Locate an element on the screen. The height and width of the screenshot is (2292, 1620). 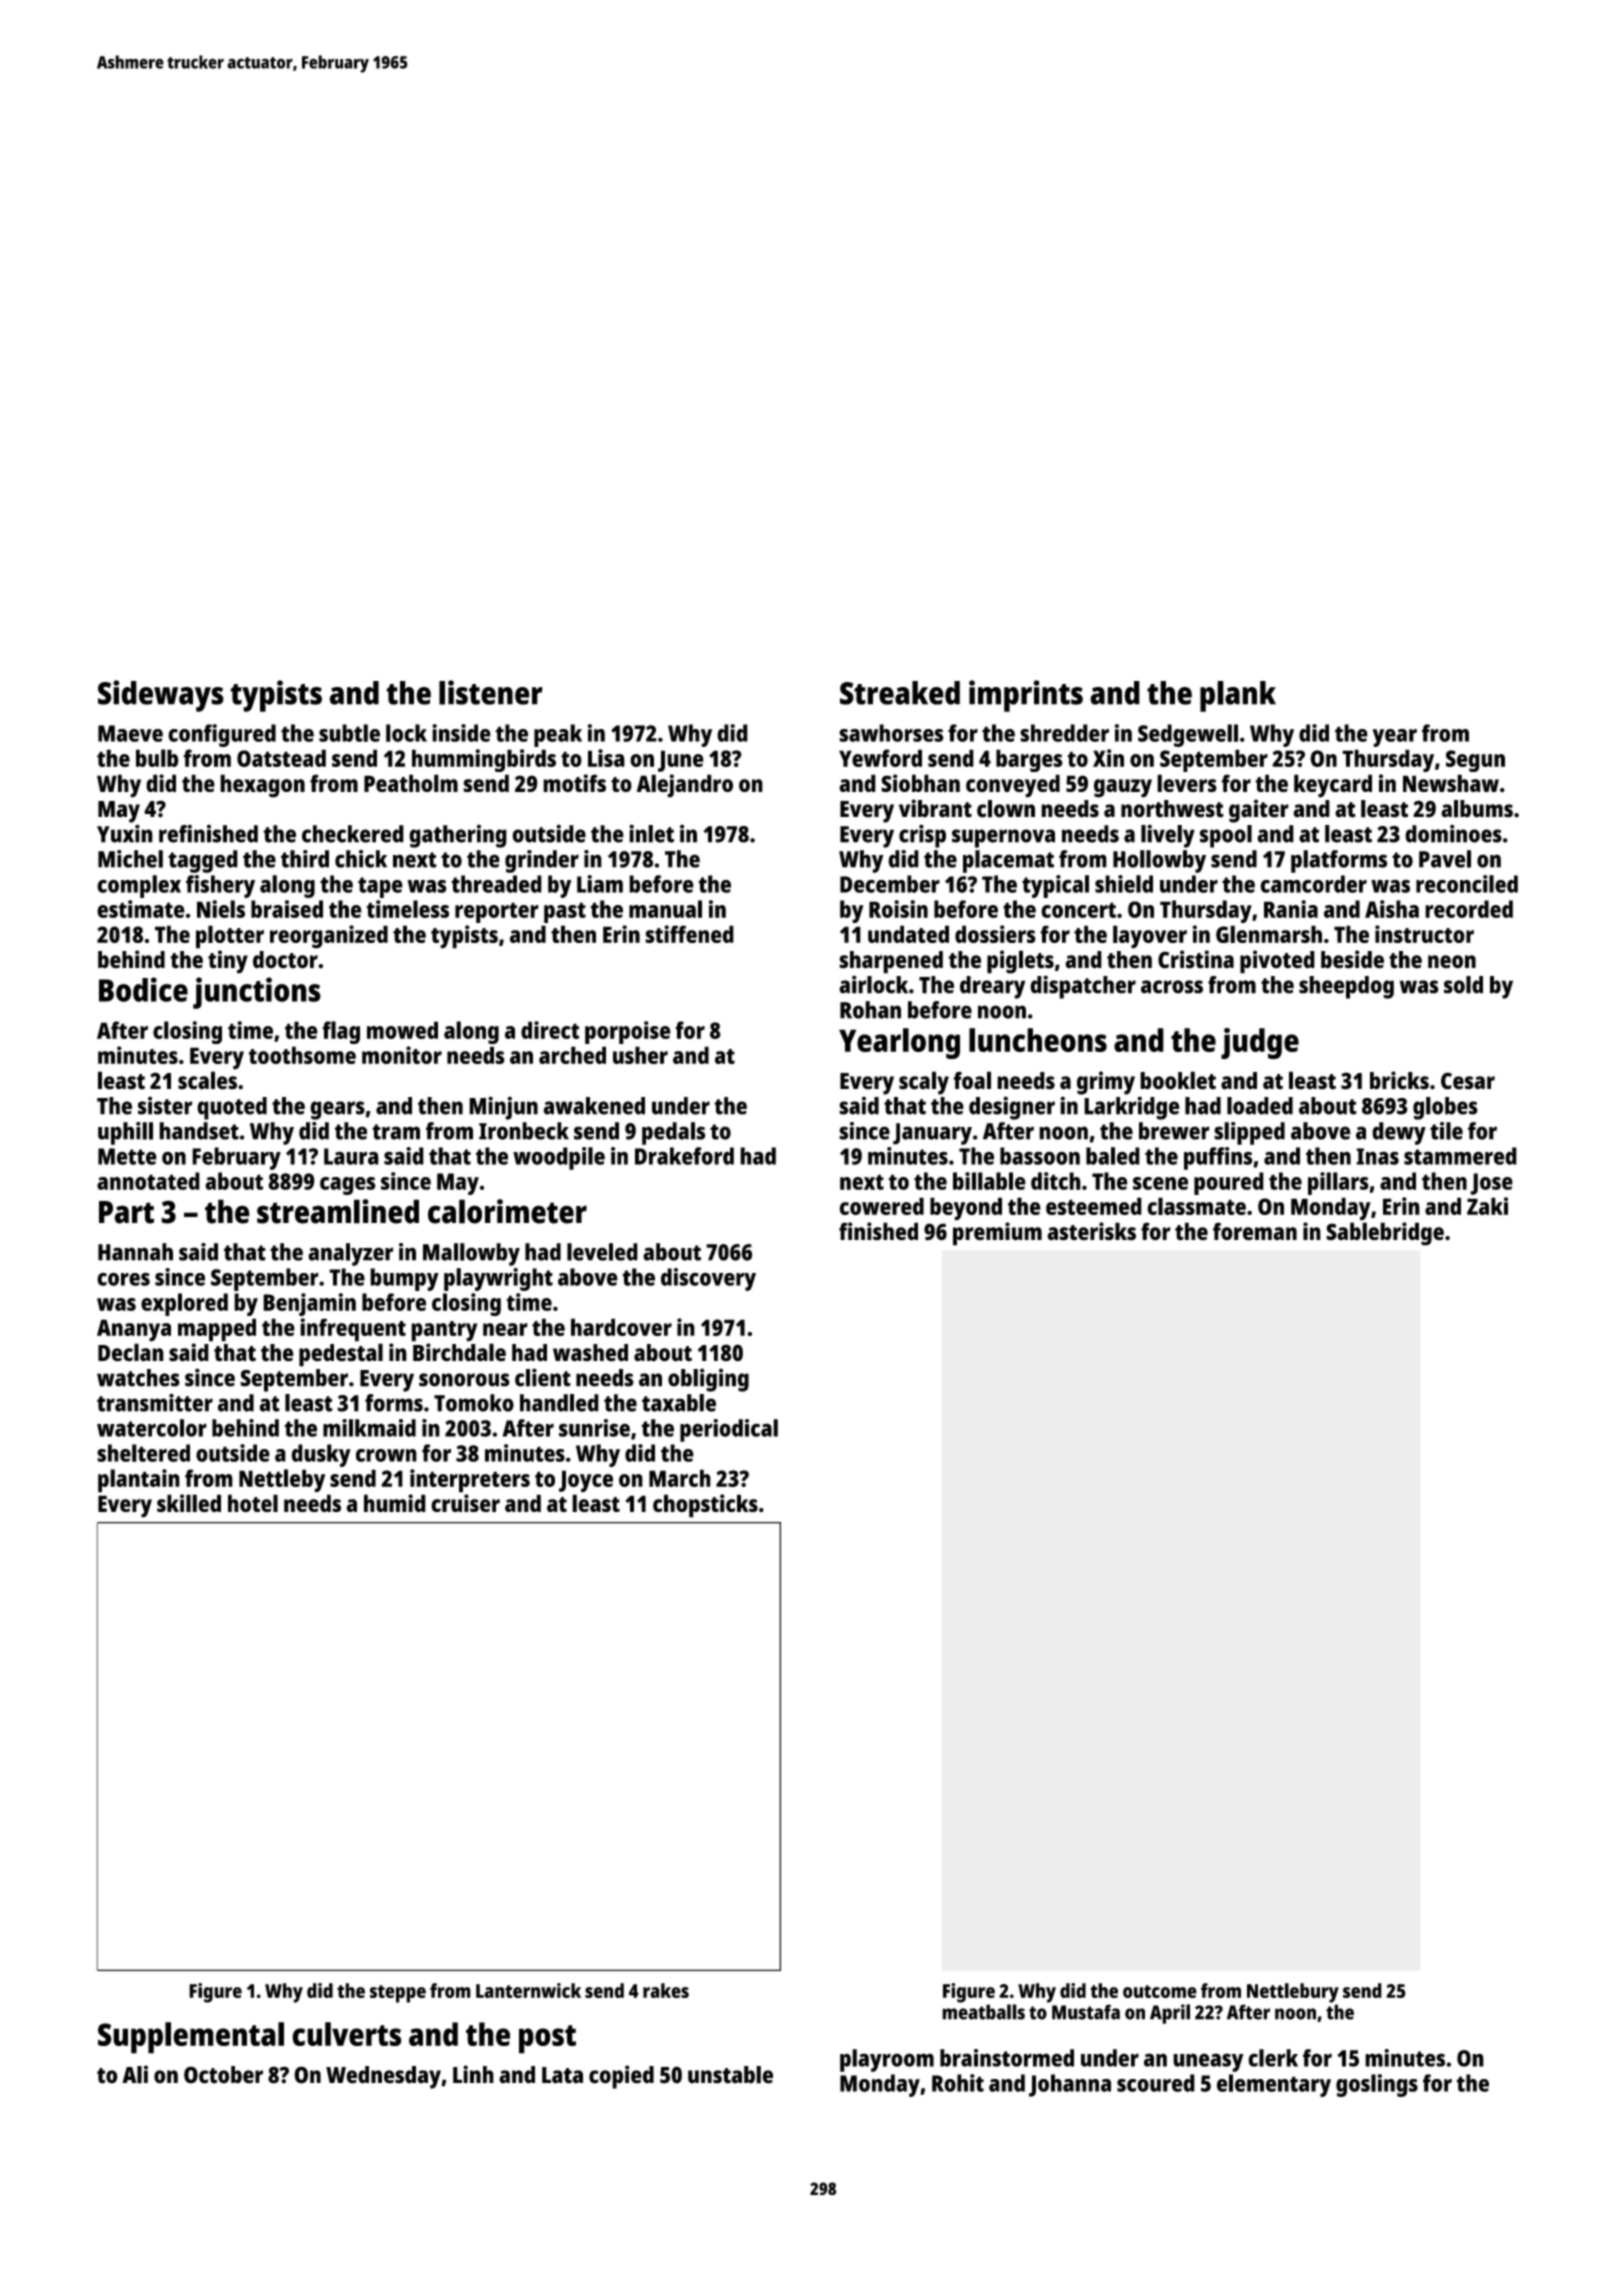
scoured is located at coordinates (1156, 2083).
